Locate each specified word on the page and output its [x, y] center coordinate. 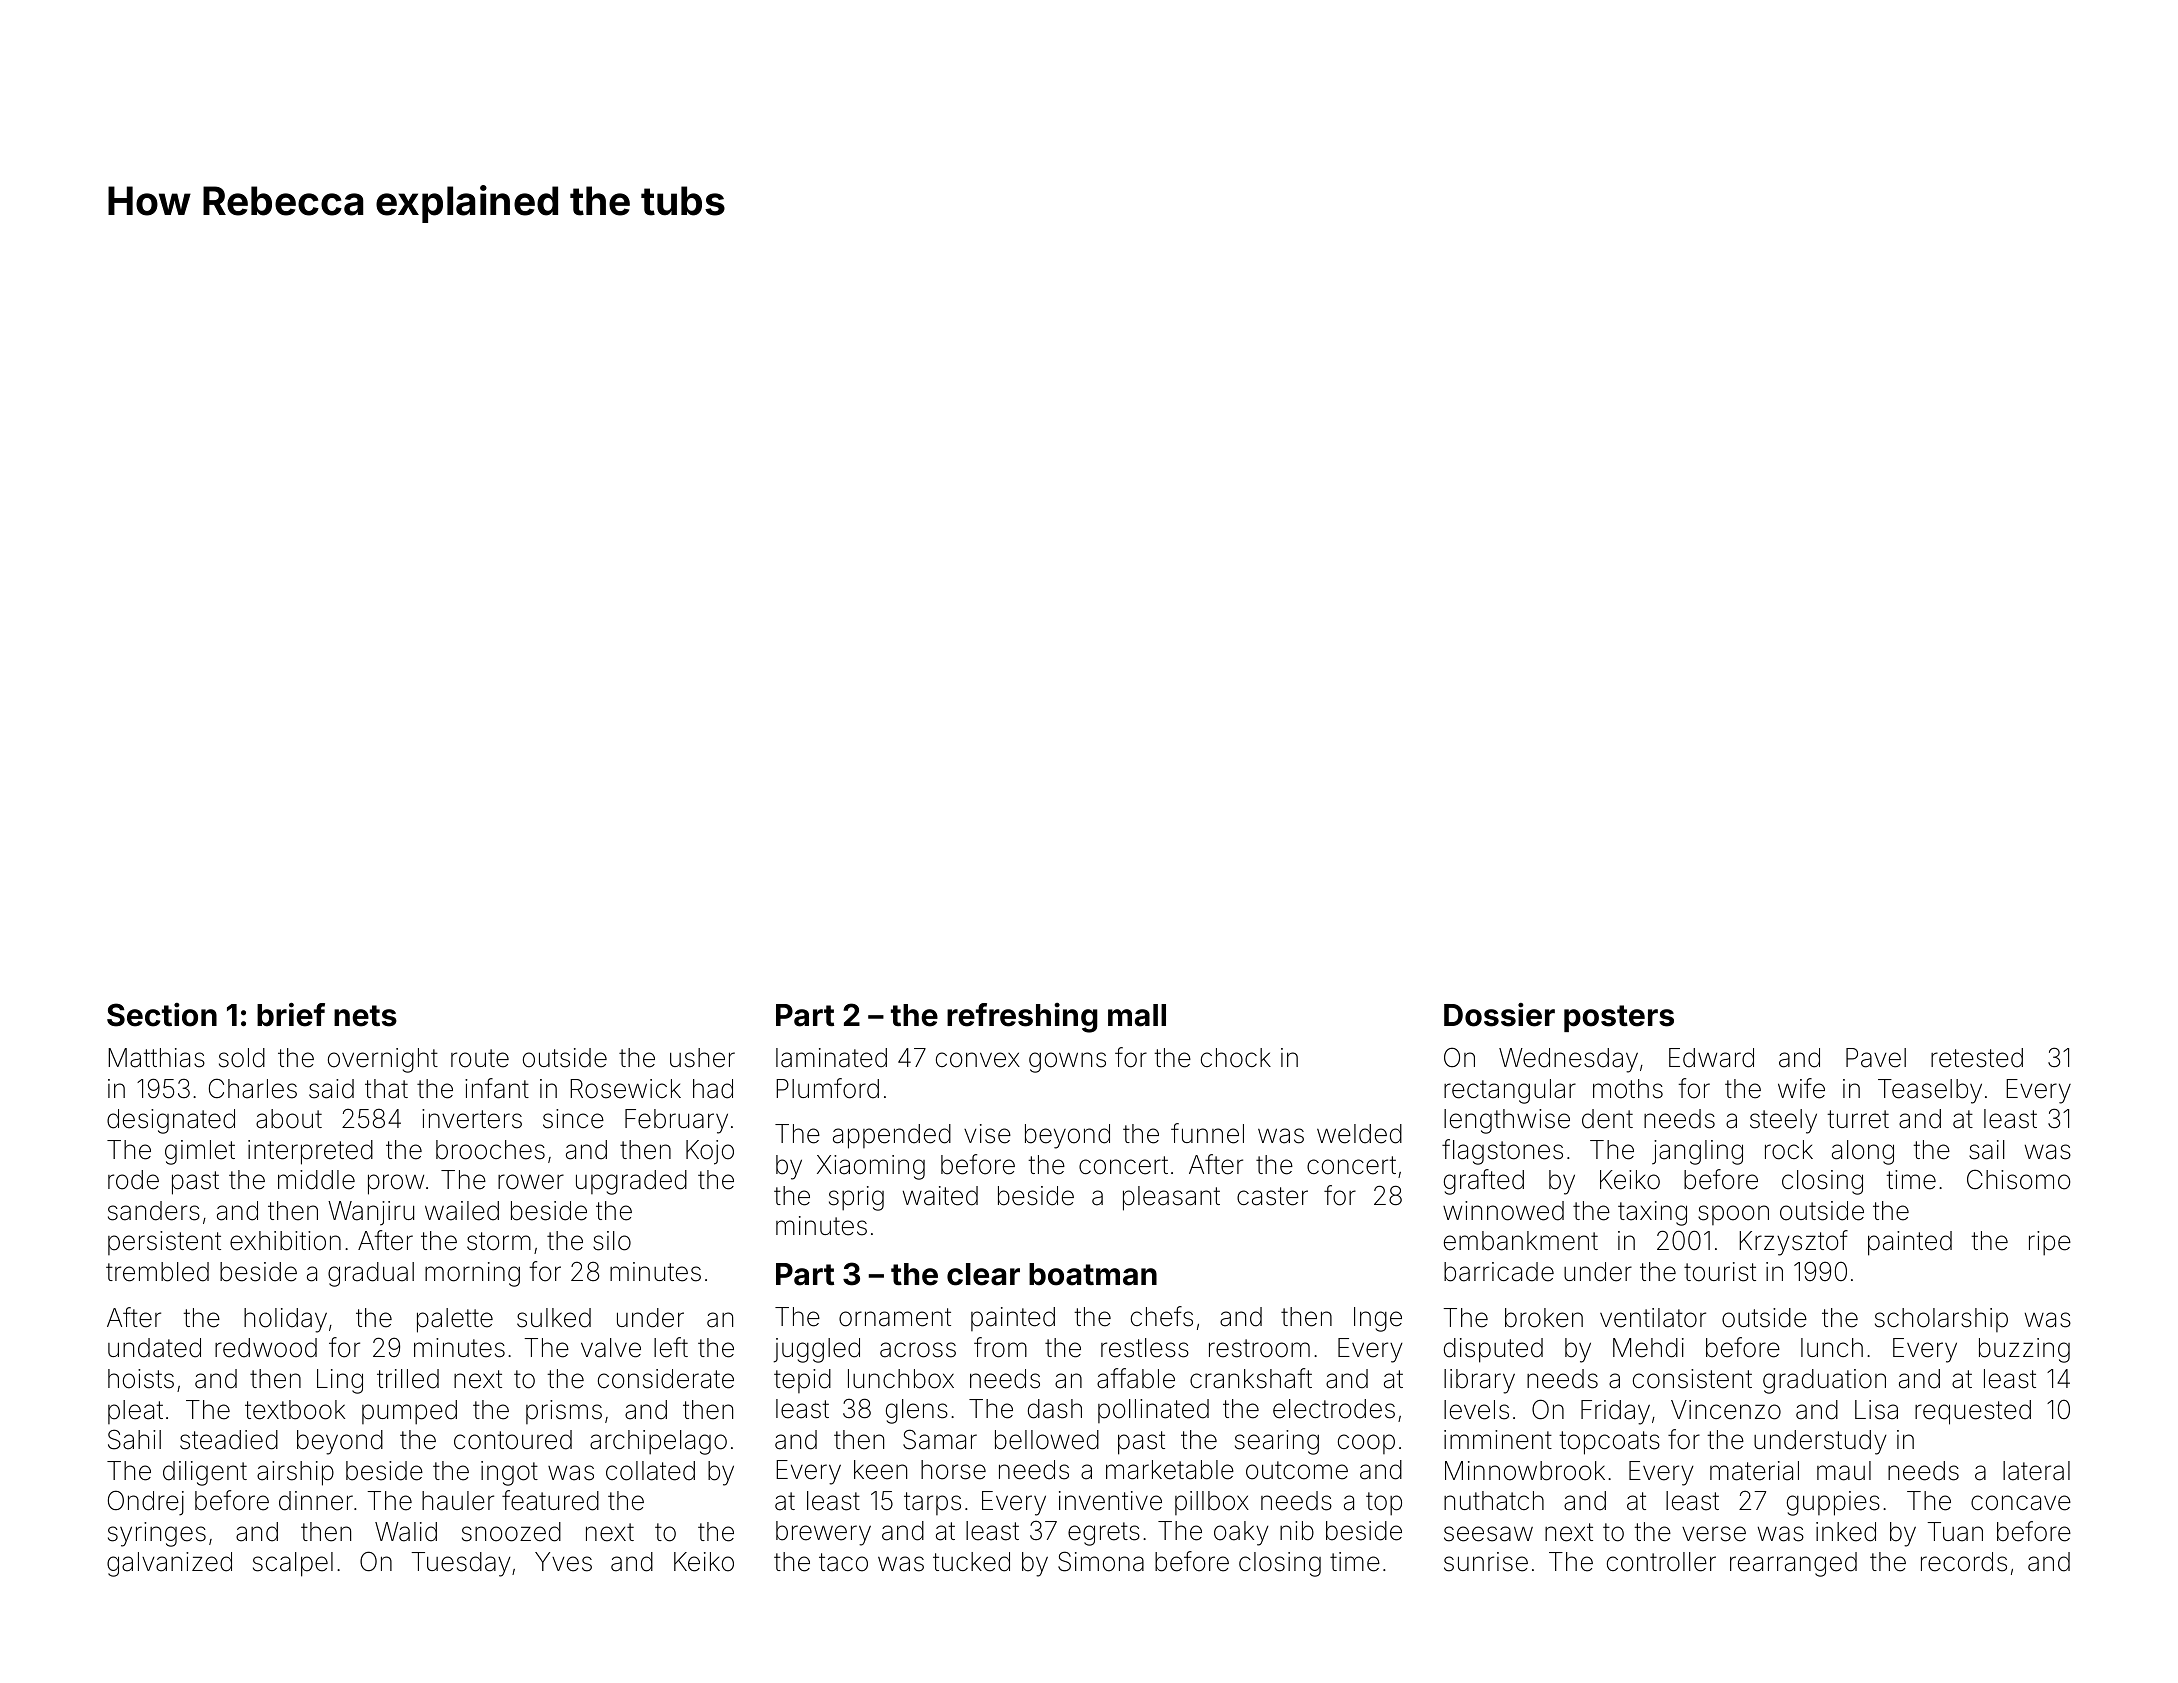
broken [1544, 1318]
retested [1977, 1058]
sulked [554, 1318]
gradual [371, 1274]
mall [1137, 1015]
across [918, 1350]
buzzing [2024, 1350]
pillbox [1212, 1503]
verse [1714, 1534]
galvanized [169, 1564]
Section [162, 1015]
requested [1973, 1412]
